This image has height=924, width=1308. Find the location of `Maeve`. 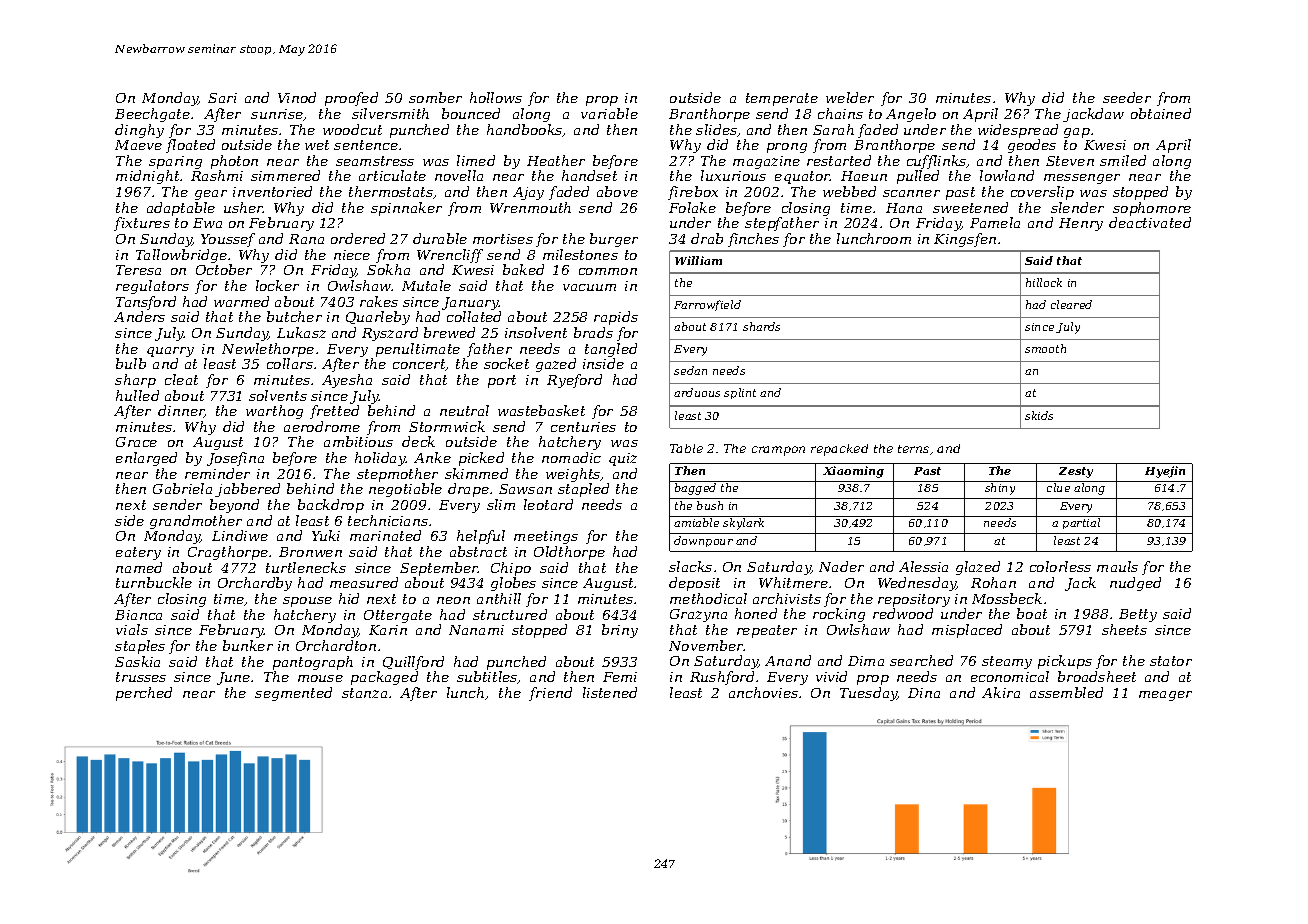

Maeve is located at coordinates (138, 145).
